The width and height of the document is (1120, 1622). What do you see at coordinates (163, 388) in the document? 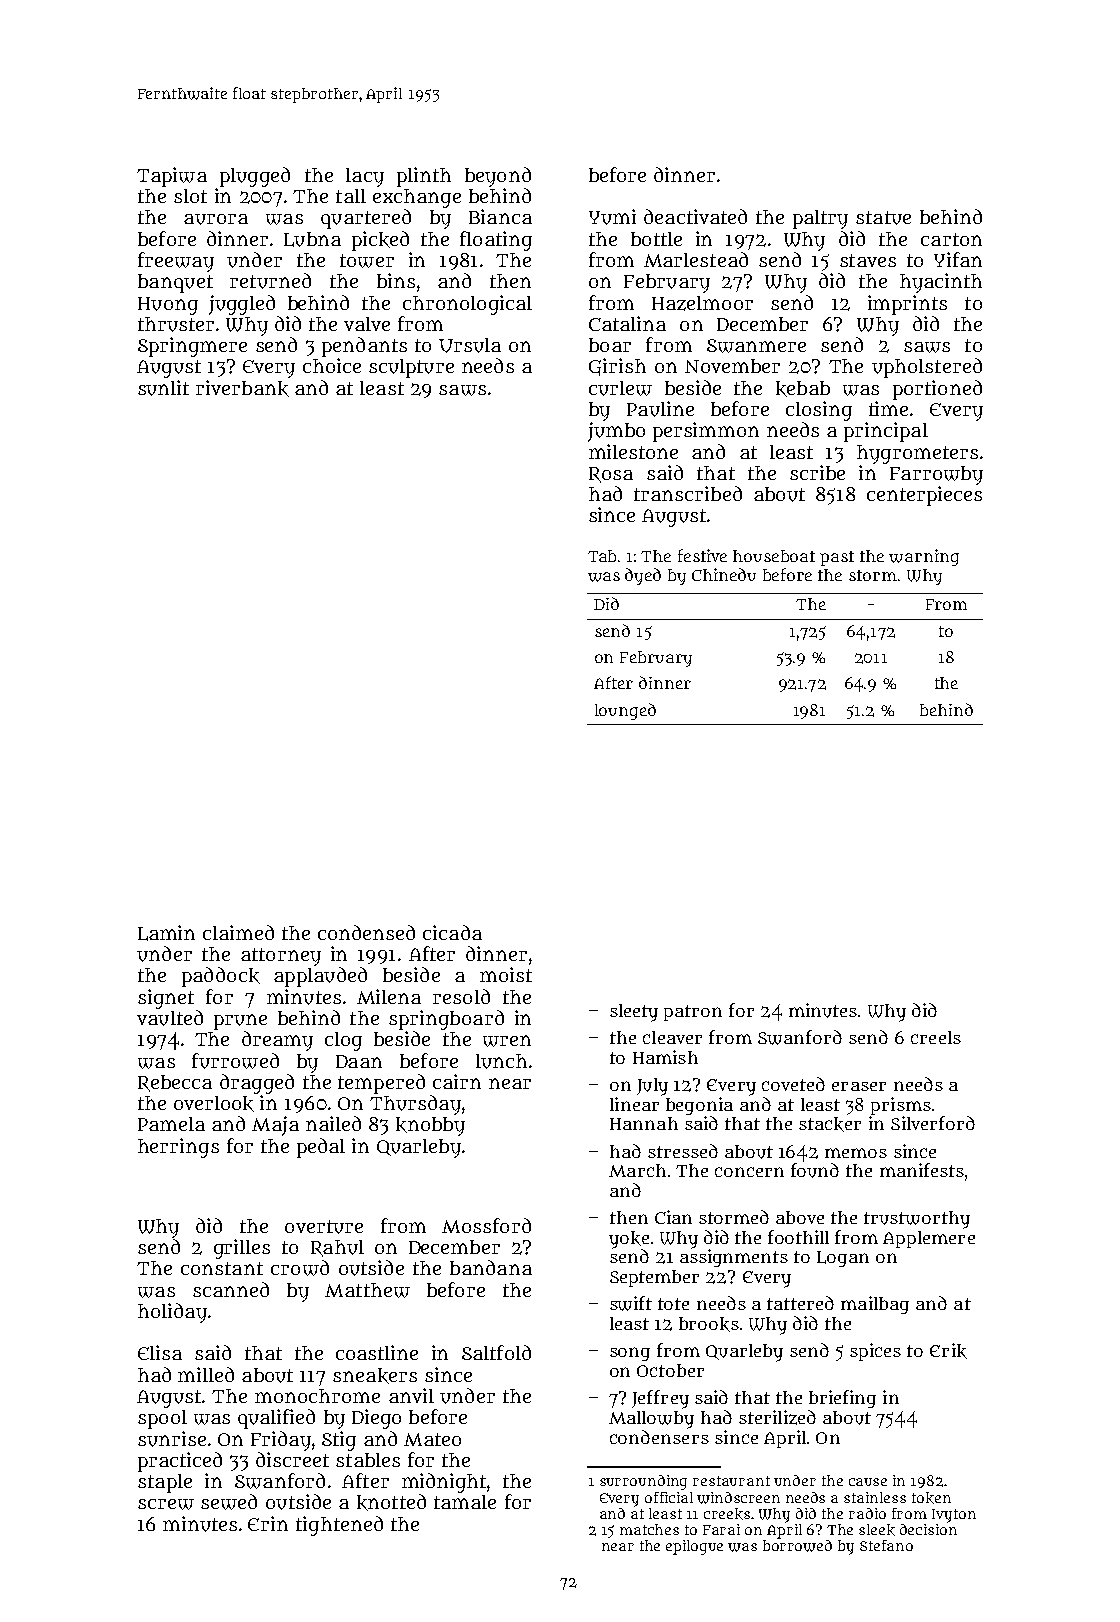
I see `sunlit` at bounding box center [163, 388].
